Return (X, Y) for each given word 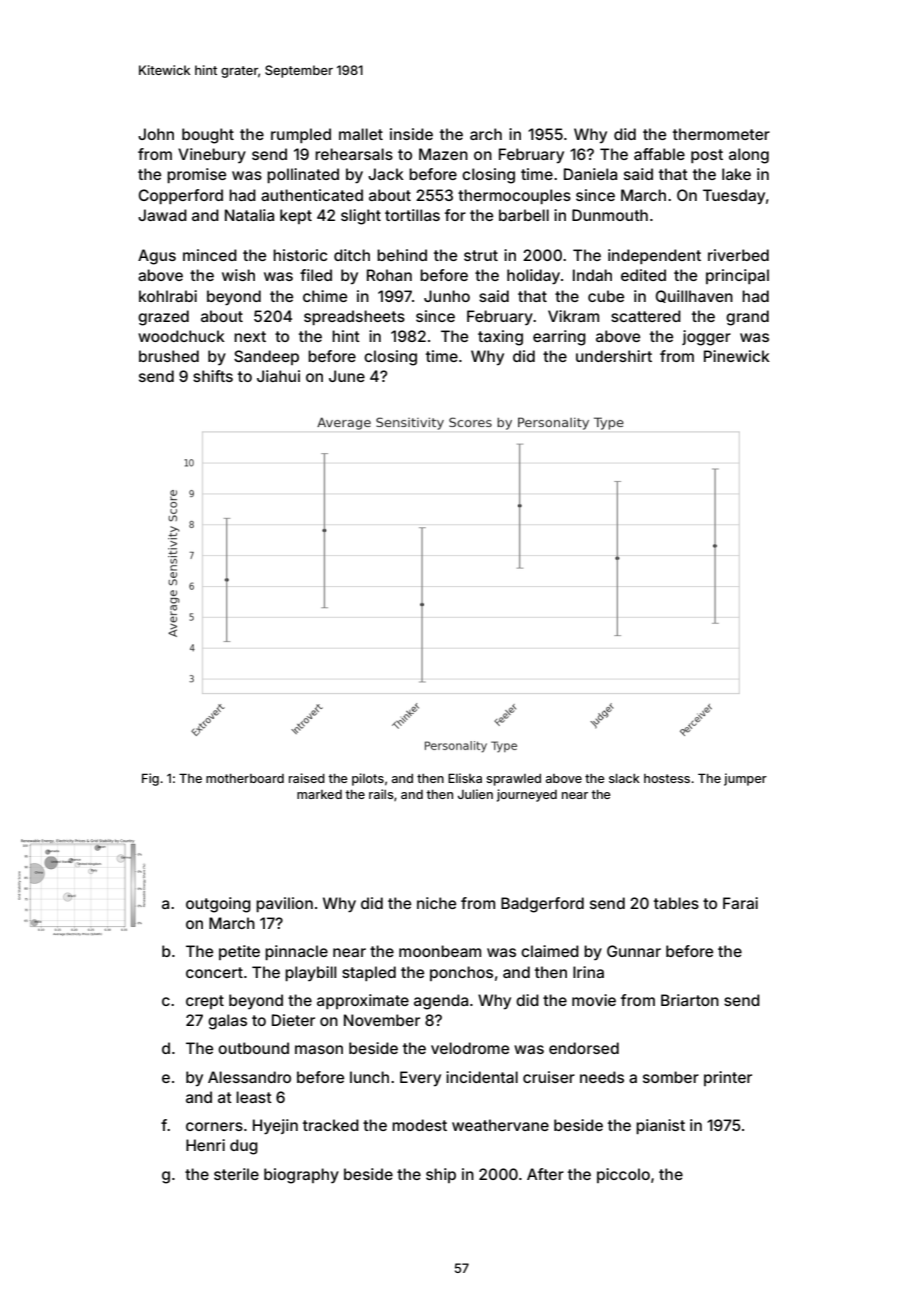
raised (307, 778)
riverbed (738, 255)
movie (594, 1000)
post (707, 156)
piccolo (623, 1175)
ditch (352, 255)
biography (301, 1176)
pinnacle (296, 952)
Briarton (690, 1000)
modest (419, 1125)
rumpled (301, 135)
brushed (169, 356)
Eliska (465, 778)
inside (411, 134)
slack (624, 778)
